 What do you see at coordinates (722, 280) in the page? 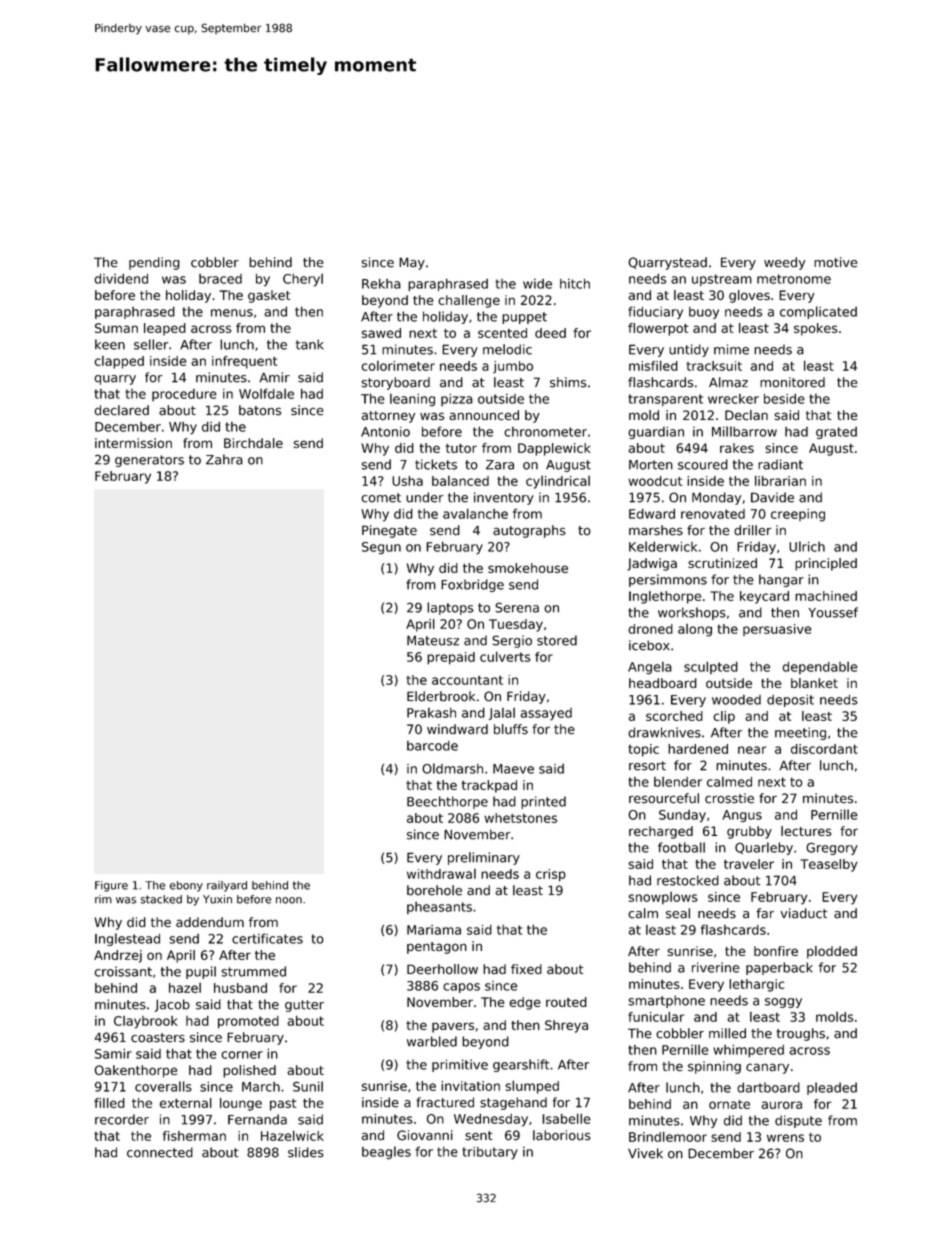
I see `upstream` at bounding box center [722, 280].
